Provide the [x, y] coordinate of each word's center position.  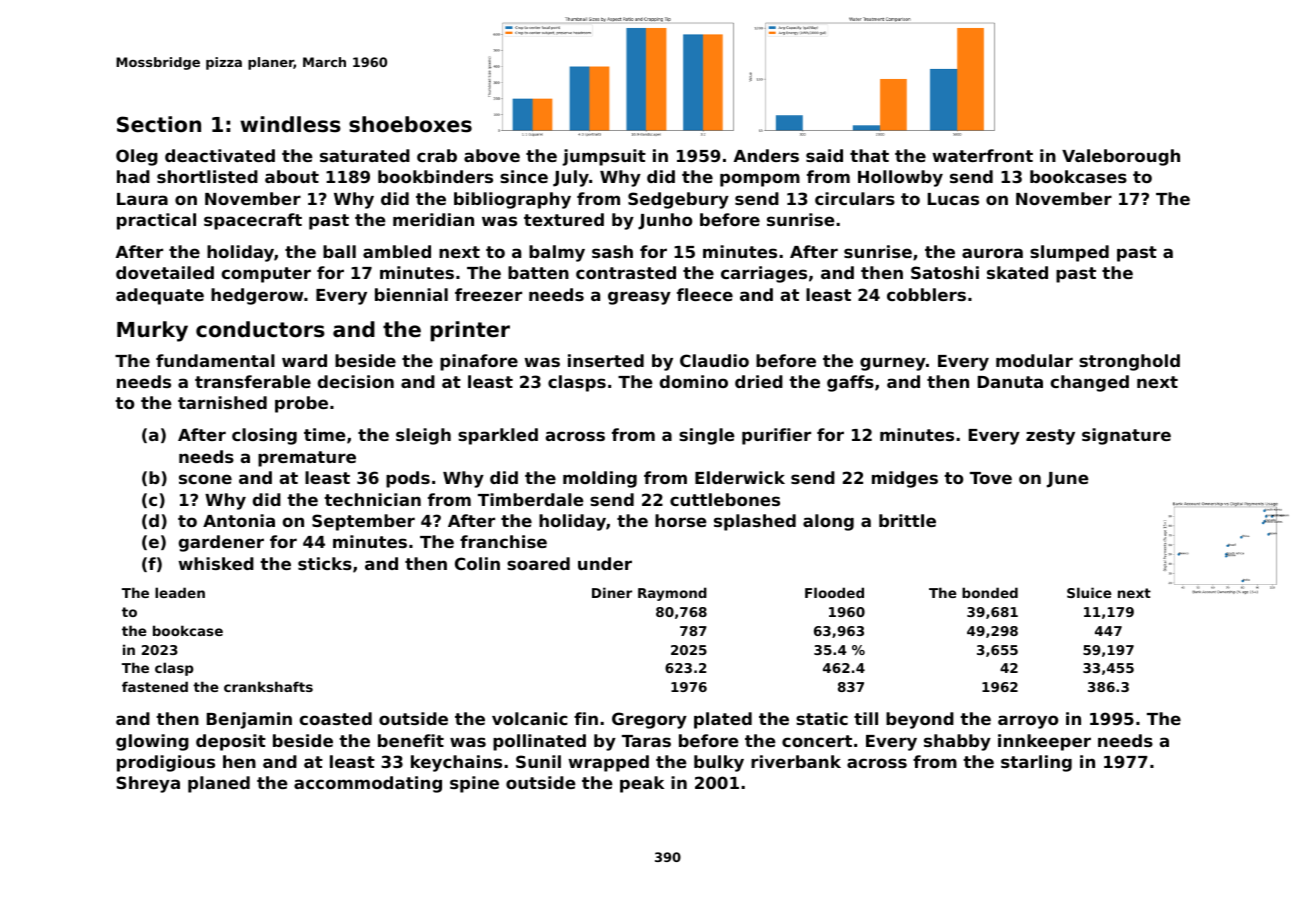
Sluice [1089, 592]
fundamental [215, 360]
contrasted [626, 272]
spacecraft [253, 221]
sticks [325, 563]
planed [219, 784]
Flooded [834, 592]
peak [642, 784]
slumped [1069, 253]
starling [1036, 763]
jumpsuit [604, 157]
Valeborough [1121, 157]
